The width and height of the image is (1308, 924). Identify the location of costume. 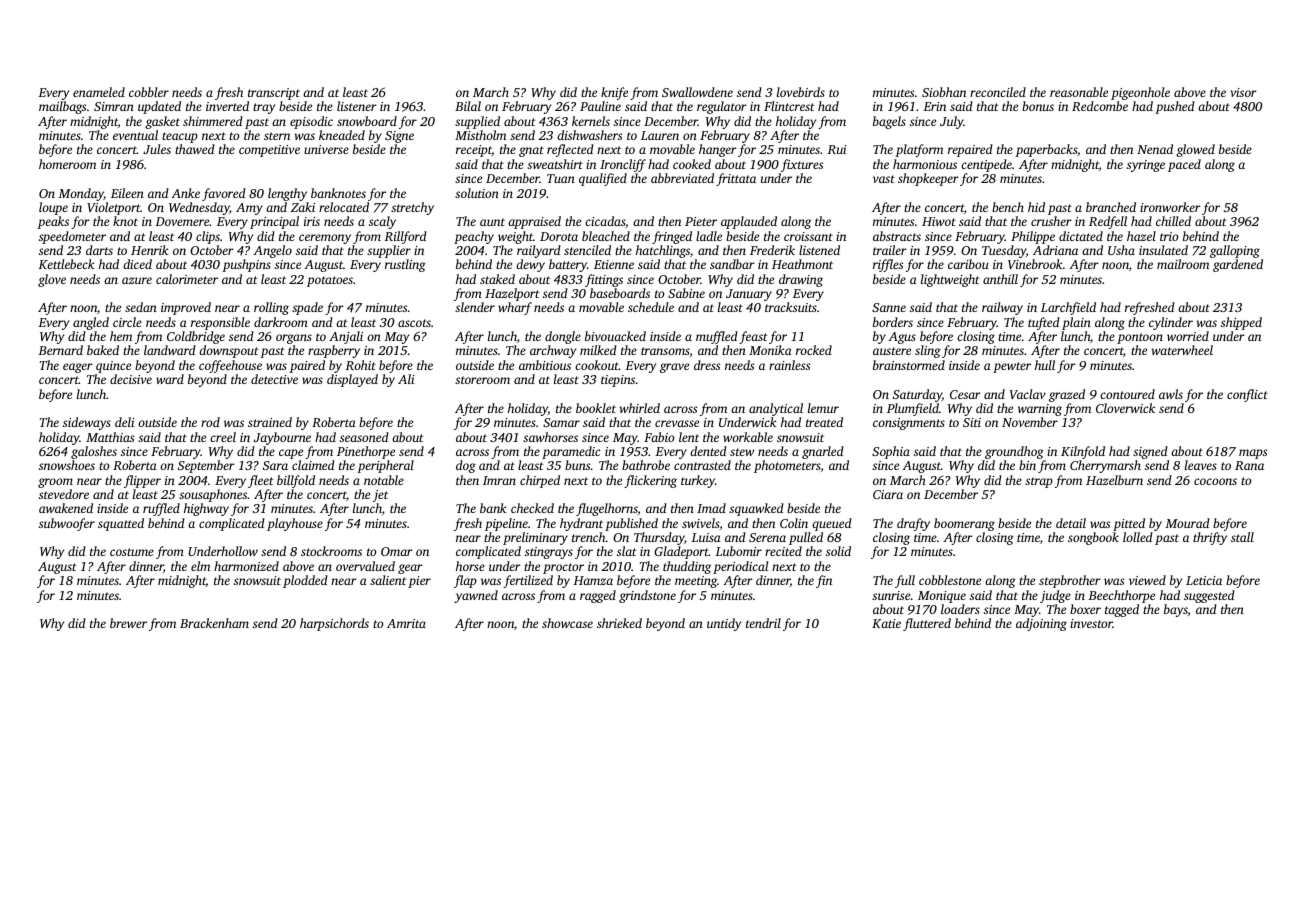
(132, 552).
